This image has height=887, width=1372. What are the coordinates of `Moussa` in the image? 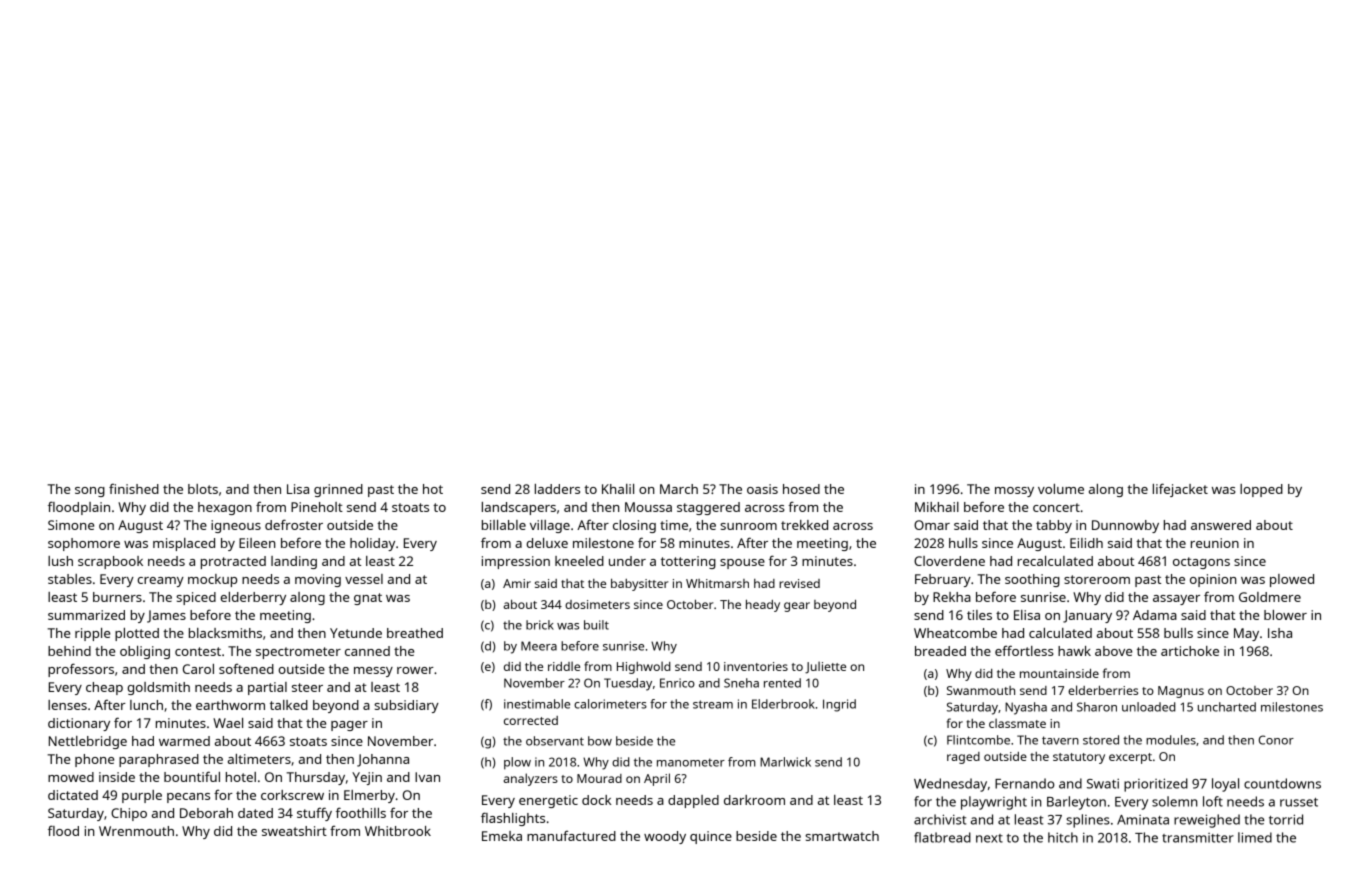 It's located at (648, 507).
